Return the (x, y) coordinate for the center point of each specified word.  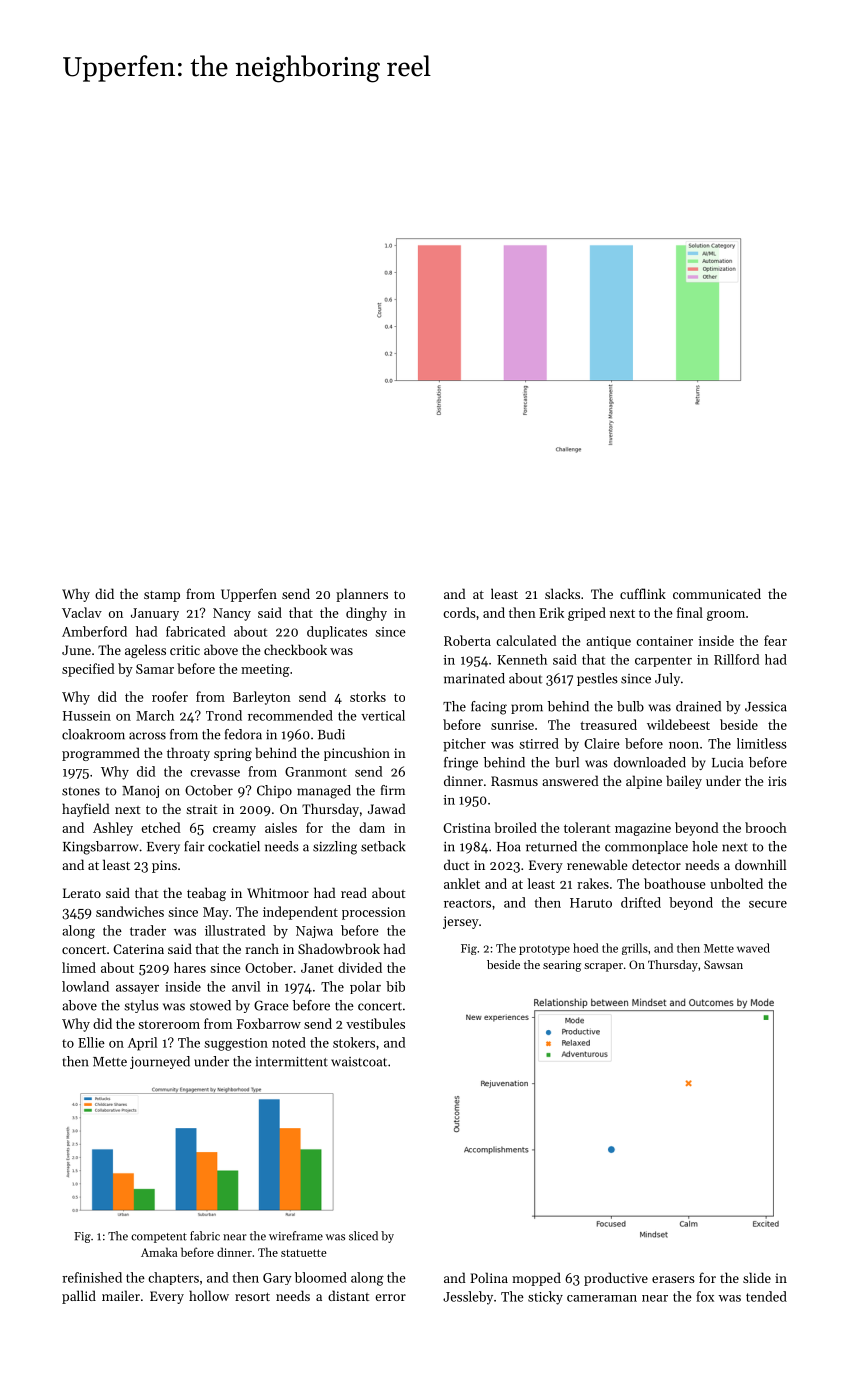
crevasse (215, 773)
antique (608, 642)
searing (562, 966)
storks (368, 696)
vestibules (375, 1023)
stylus (141, 1006)
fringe (461, 764)
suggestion (236, 1044)
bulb (630, 706)
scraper (603, 967)
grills (635, 949)
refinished (92, 1277)
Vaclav (82, 612)
